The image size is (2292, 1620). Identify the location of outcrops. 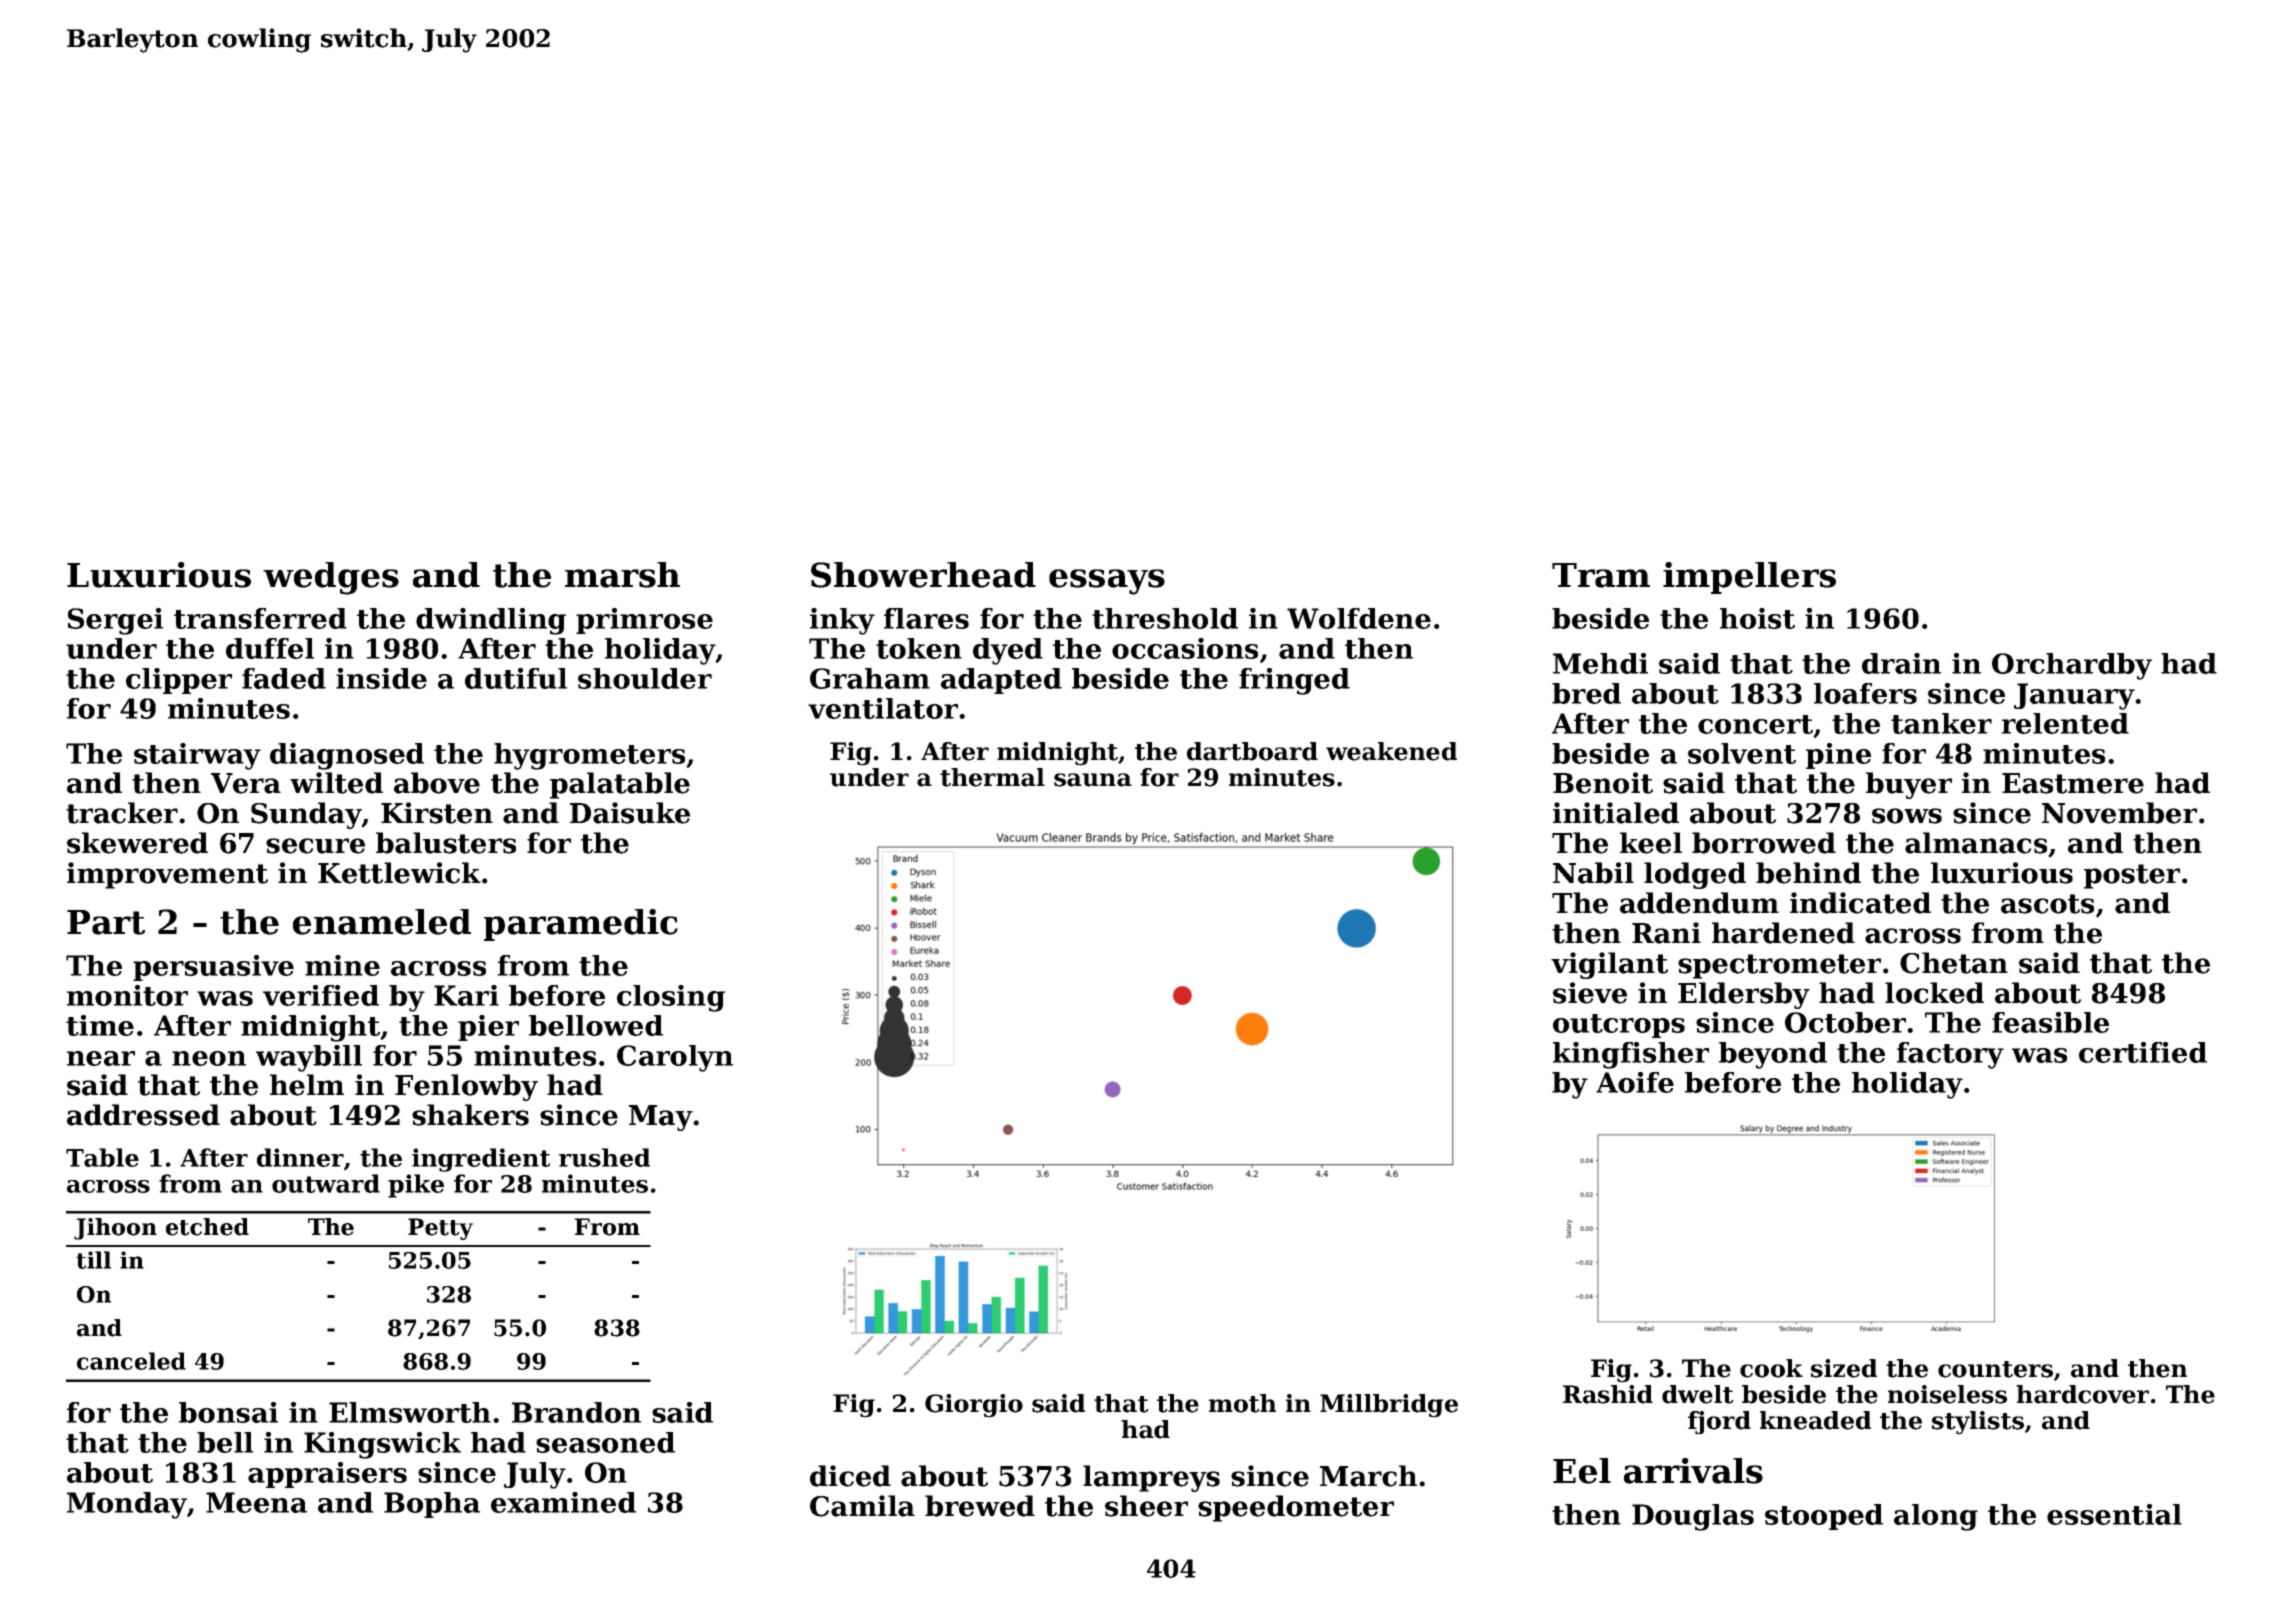
(1619, 1026).
